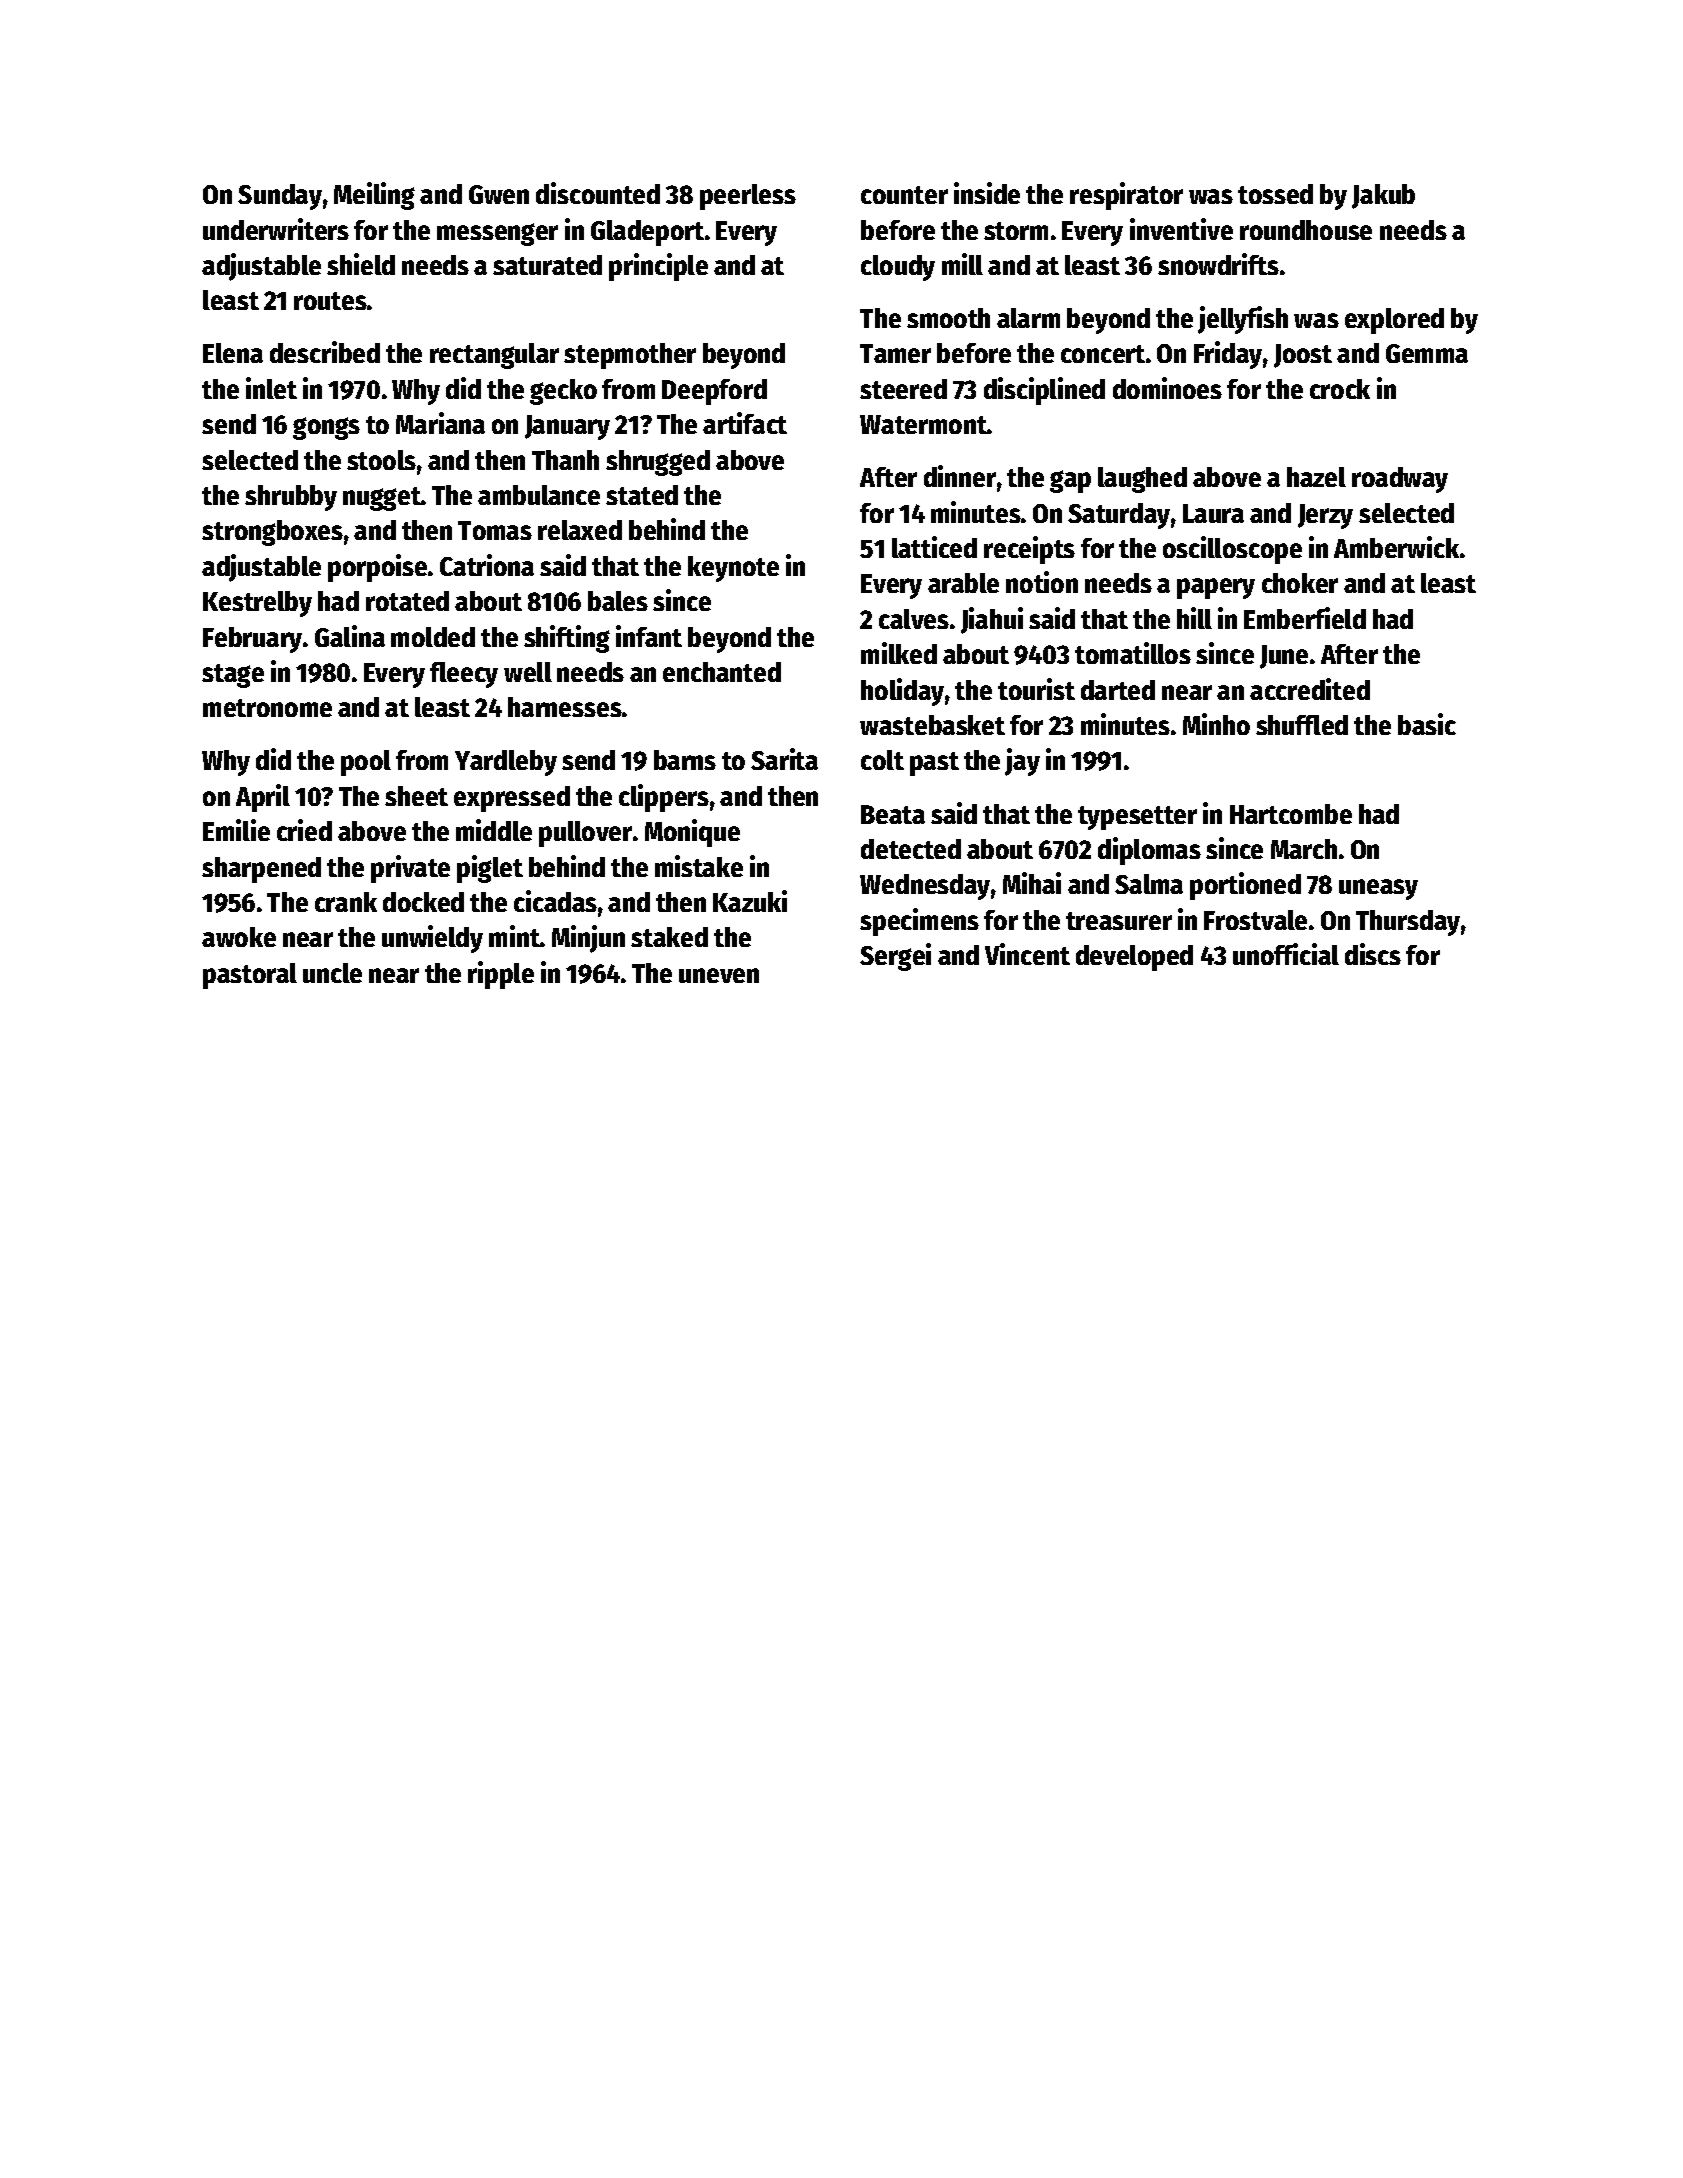 The height and width of the screenshot is (2178, 1683). Describe the element at coordinates (719, 975) in the screenshot. I see `uneven` at that location.
